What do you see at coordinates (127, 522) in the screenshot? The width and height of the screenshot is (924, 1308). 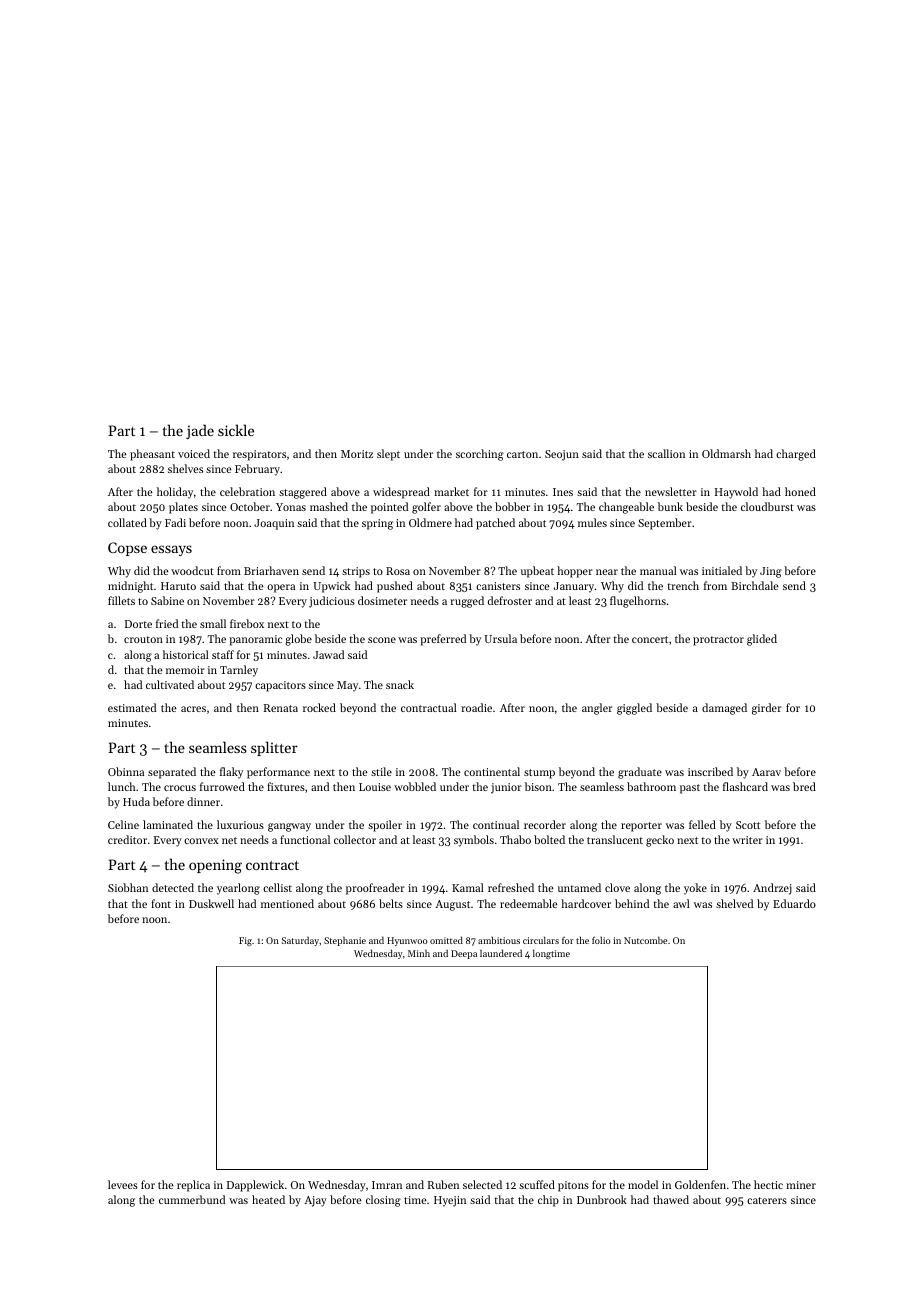 I see `collated` at bounding box center [127, 522].
